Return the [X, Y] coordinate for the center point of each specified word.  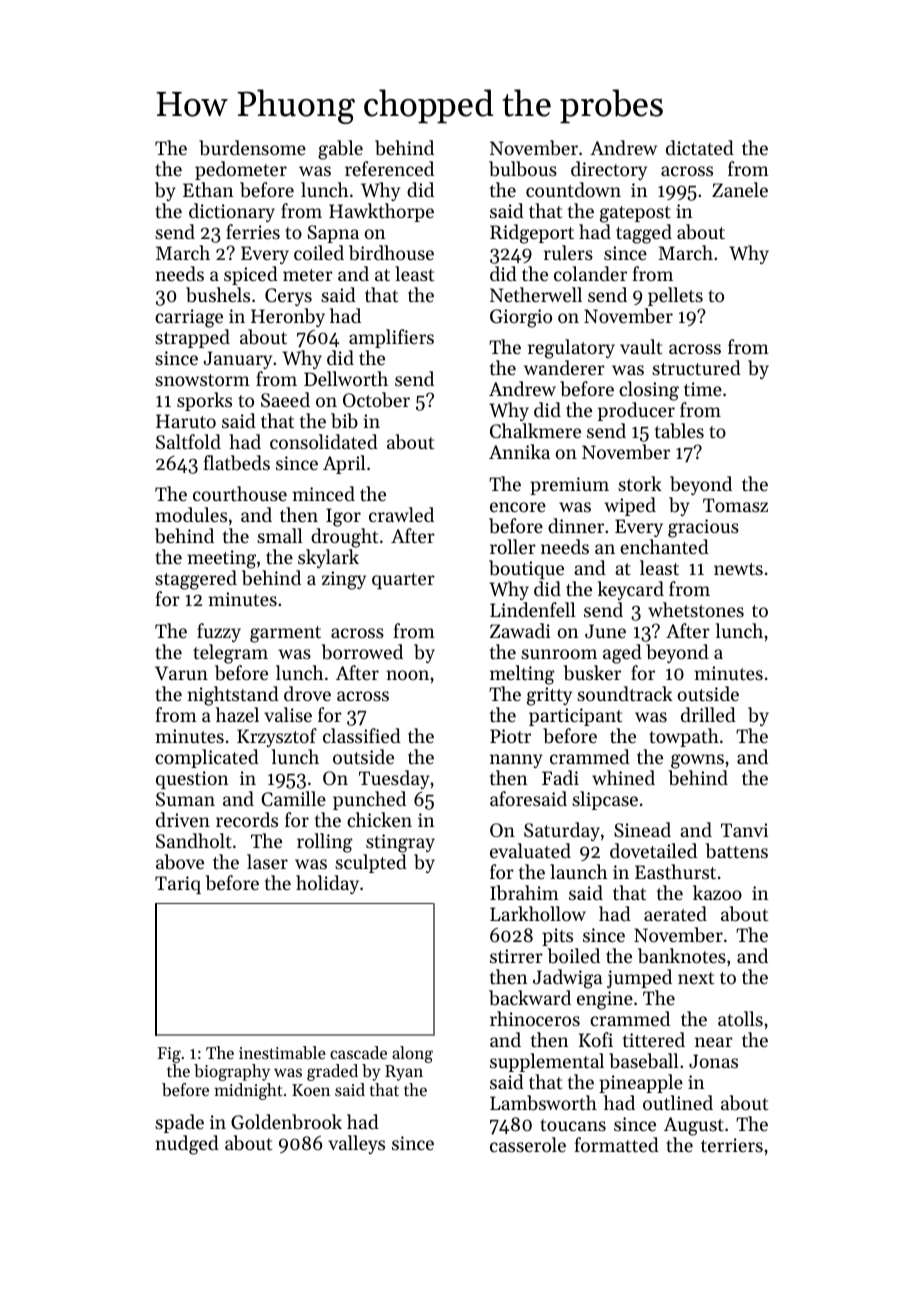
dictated [700, 147]
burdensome [252, 147]
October [376, 400]
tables [679, 430]
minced [323, 493]
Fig [169, 1055]
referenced [389, 168]
